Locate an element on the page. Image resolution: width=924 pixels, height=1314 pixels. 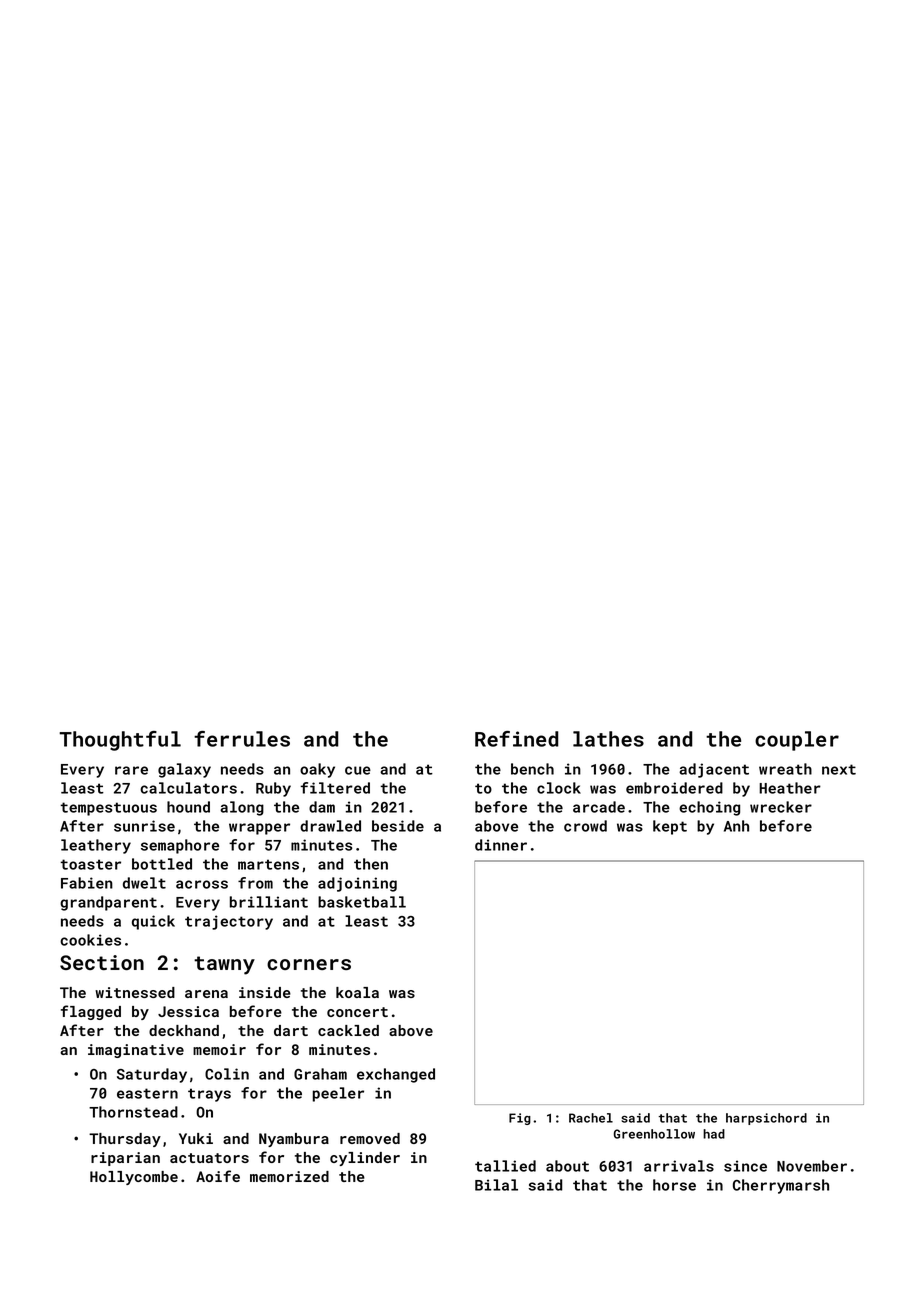
quick is located at coordinates (153, 922).
